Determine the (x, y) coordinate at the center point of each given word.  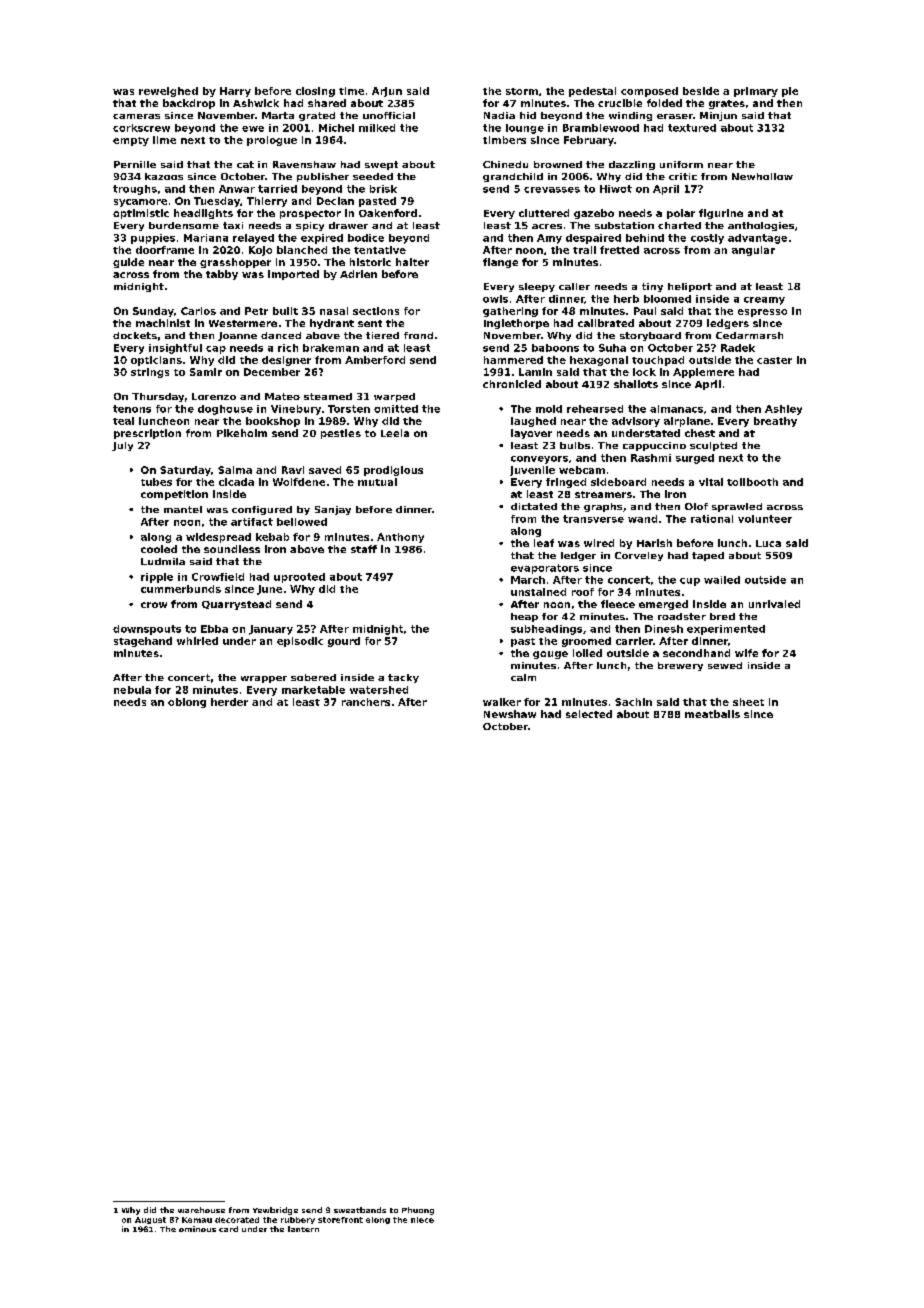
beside (701, 91)
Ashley (783, 410)
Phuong (418, 1211)
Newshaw (510, 714)
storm (522, 91)
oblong (187, 703)
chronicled (512, 384)
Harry (235, 92)
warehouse (201, 1210)
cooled (159, 549)
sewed (725, 665)
